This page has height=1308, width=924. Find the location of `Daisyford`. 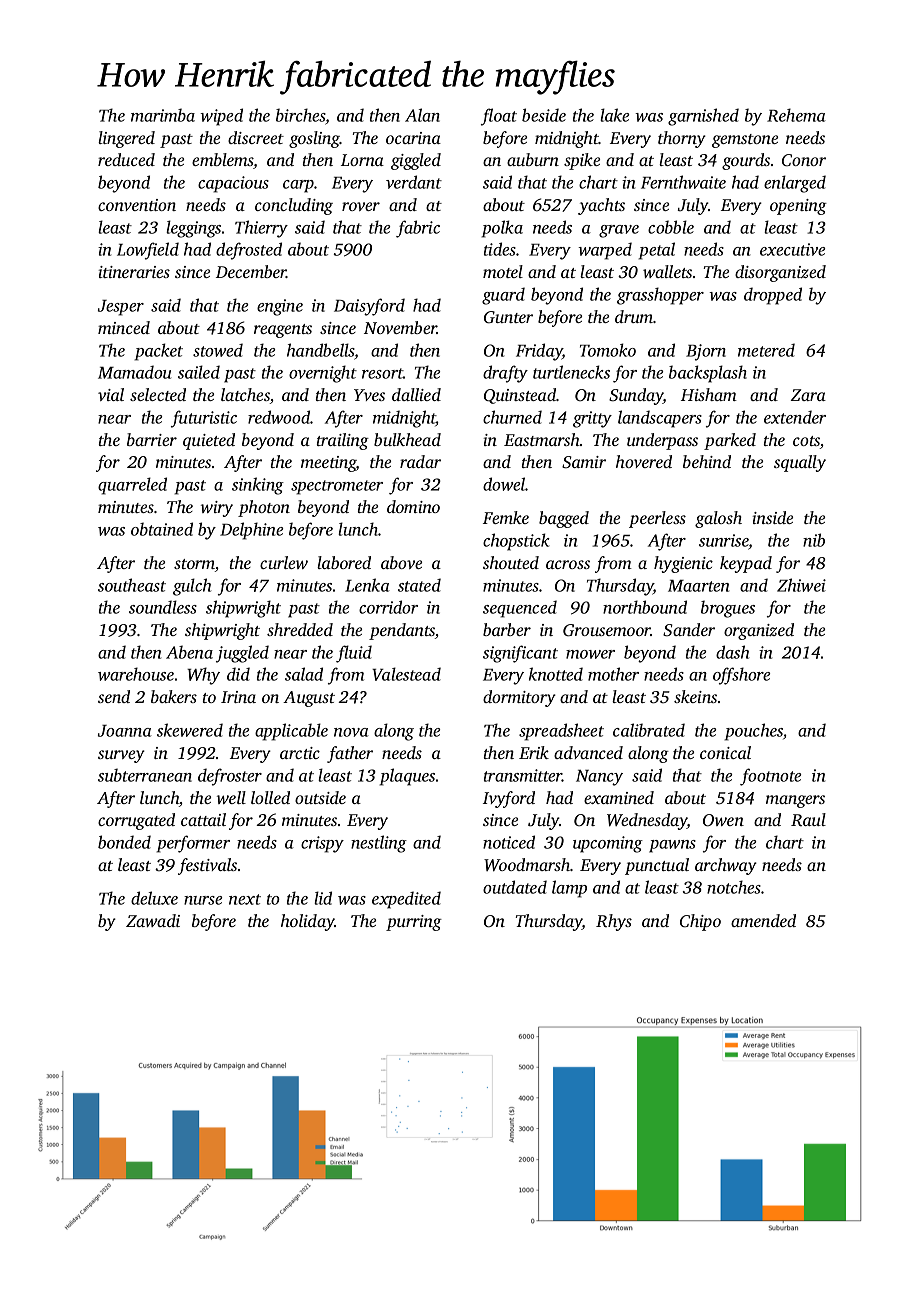

Daisyford is located at coordinates (369, 307).
